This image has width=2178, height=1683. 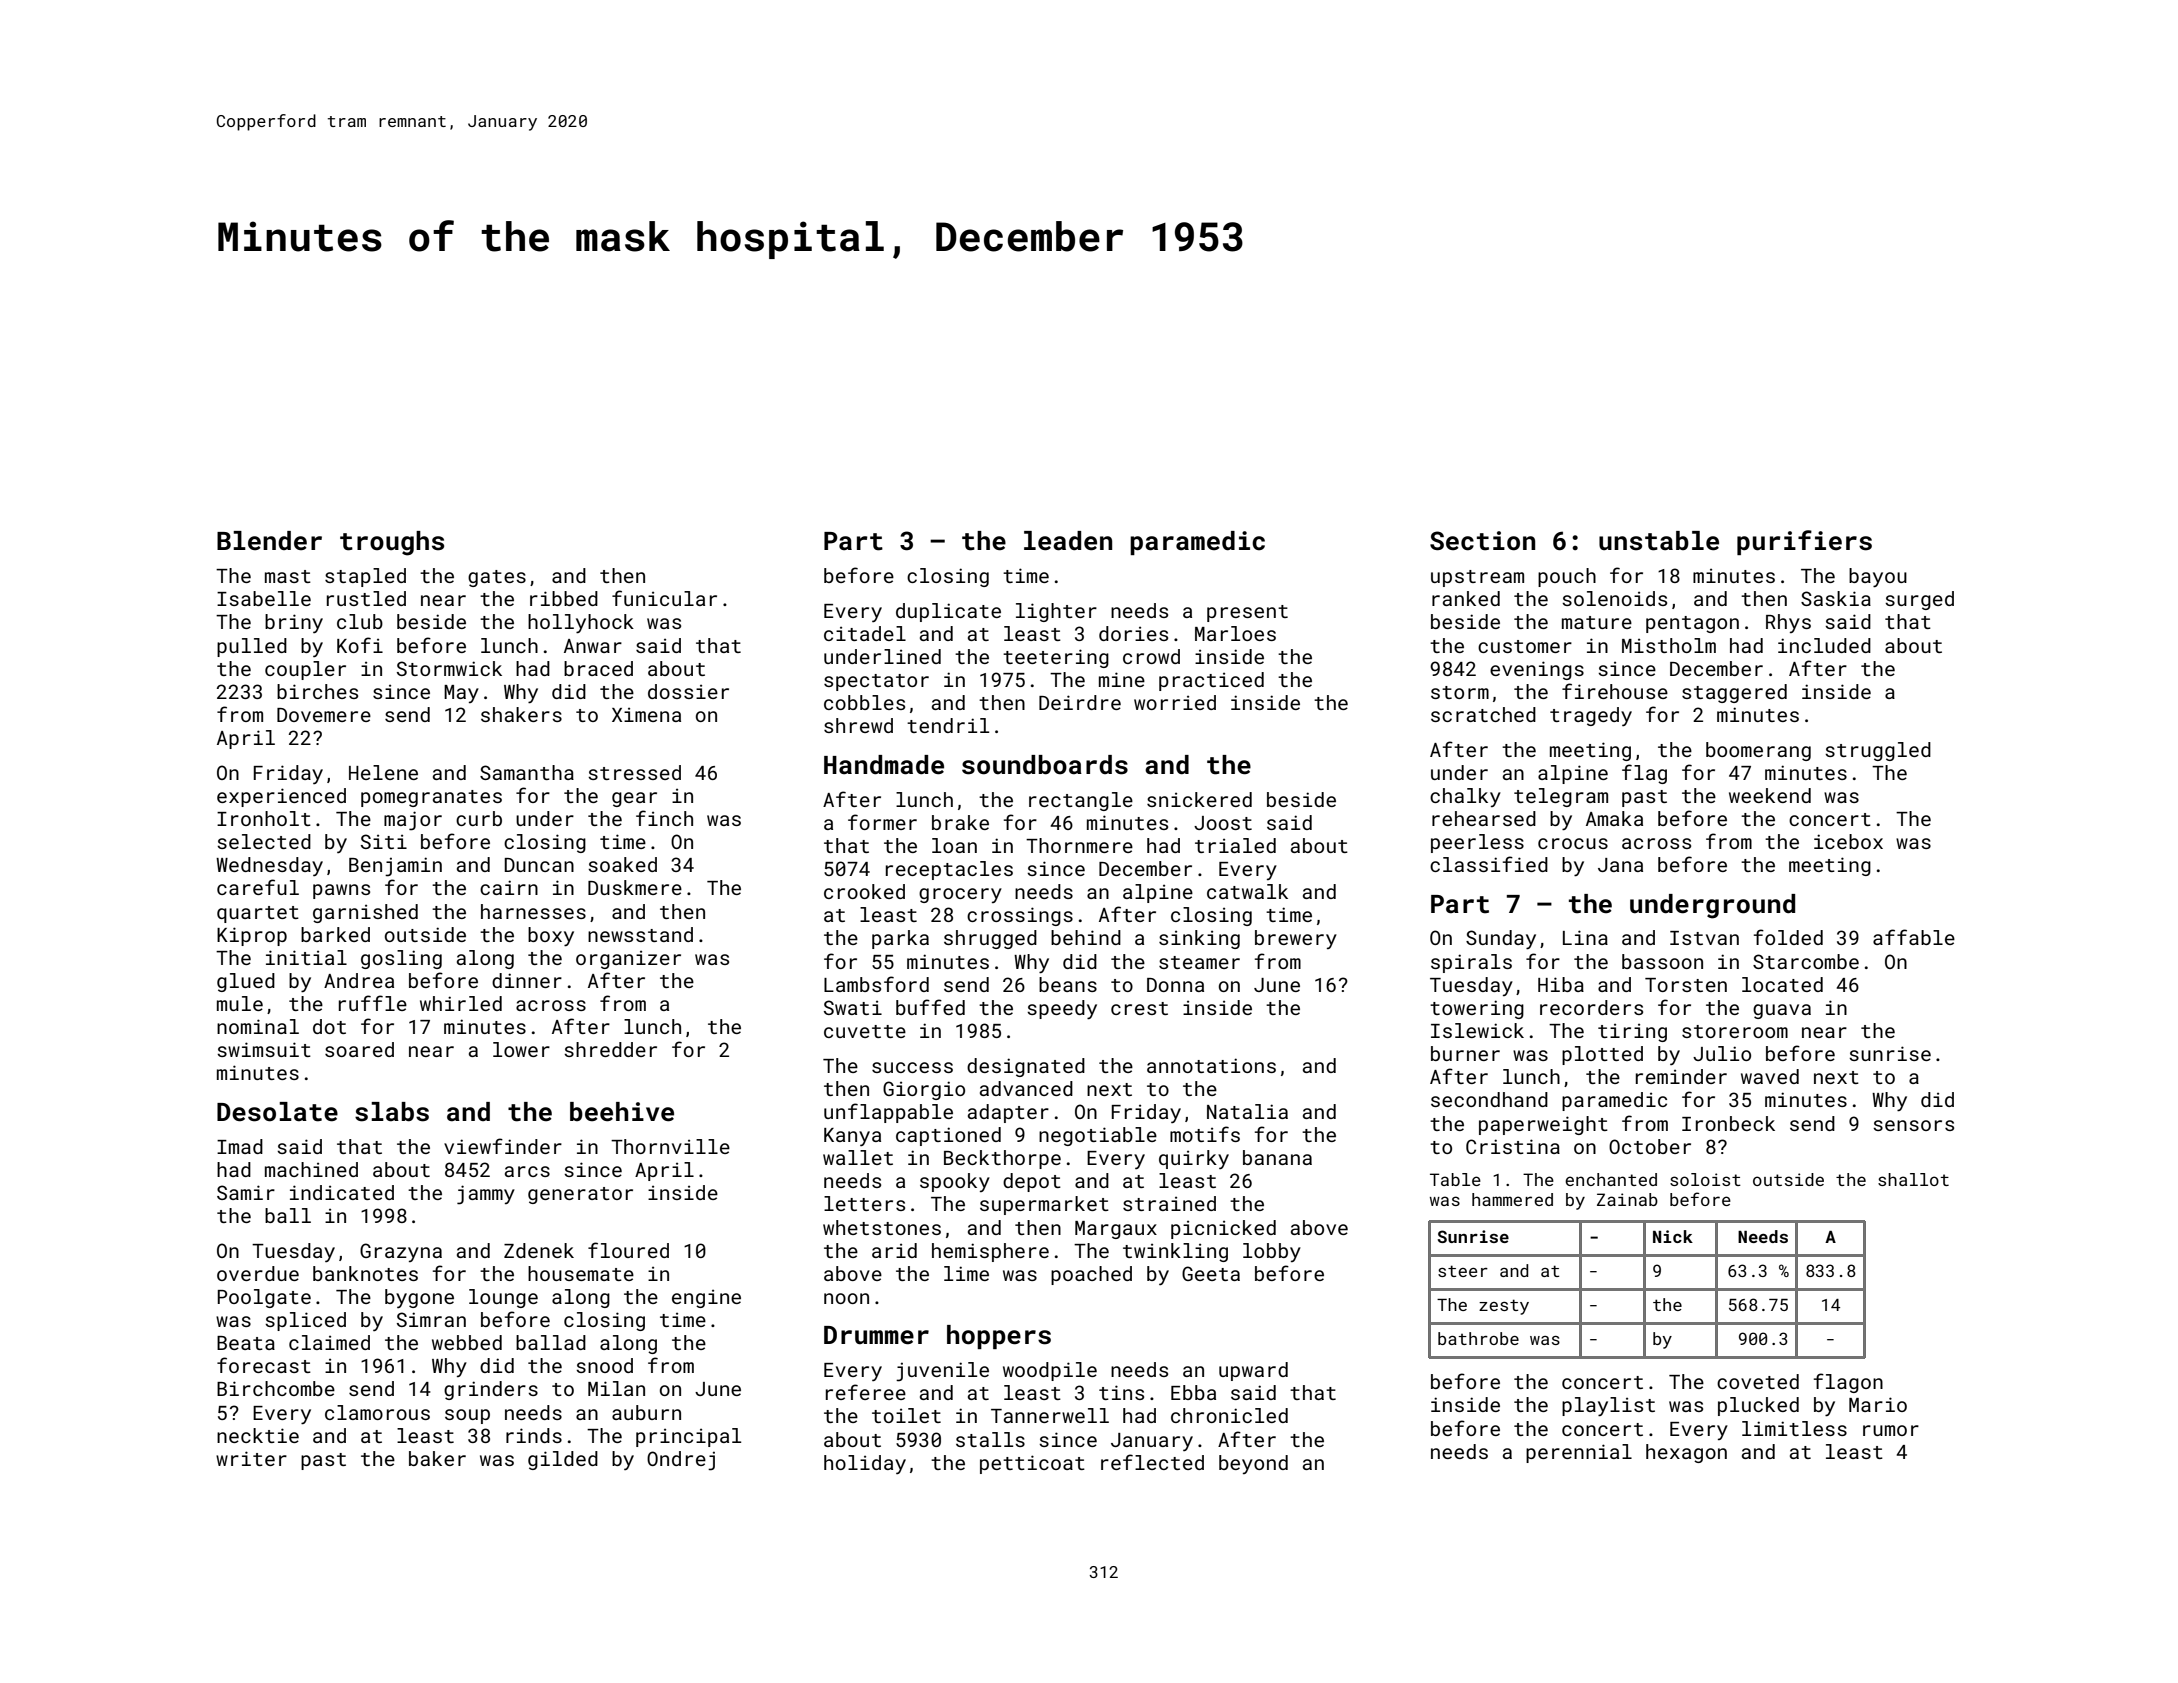 What do you see at coordinates (1223, 823) in the image?
I see `Joost` at bounding box center [1223, 823].
